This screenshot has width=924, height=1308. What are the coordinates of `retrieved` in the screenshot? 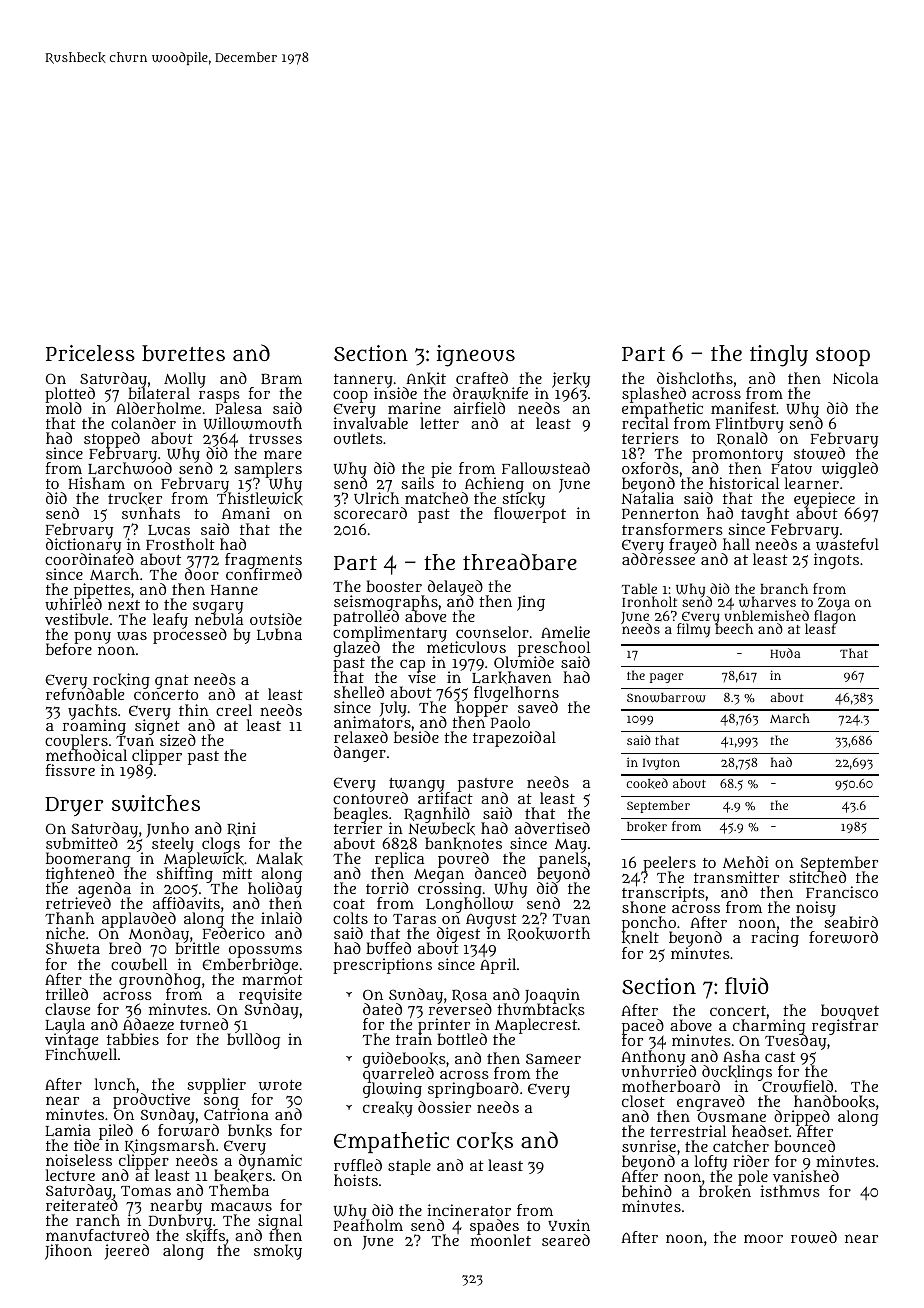 It's located at (78, 903).
